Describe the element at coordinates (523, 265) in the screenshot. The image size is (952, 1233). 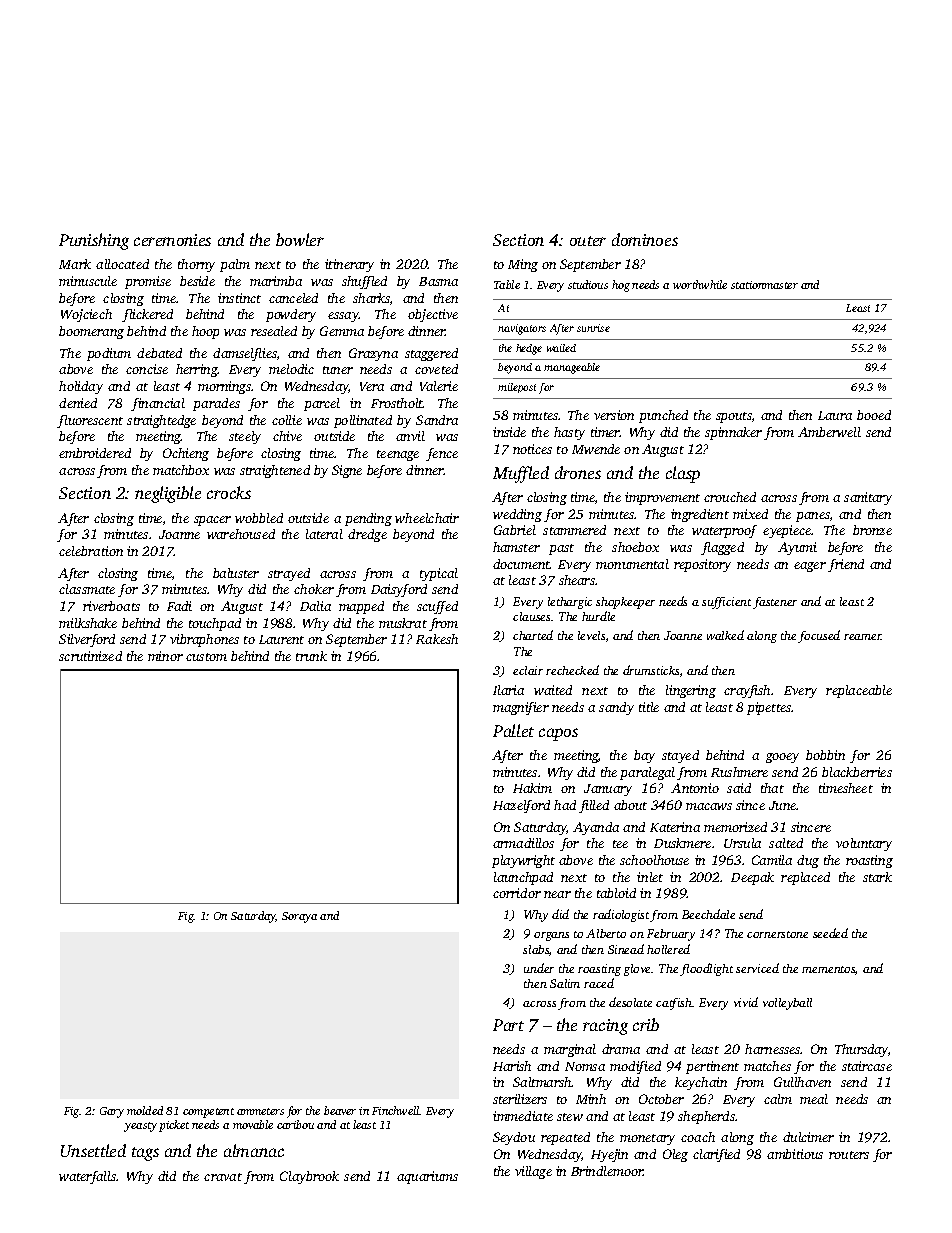
I see `Ming` at that location.
